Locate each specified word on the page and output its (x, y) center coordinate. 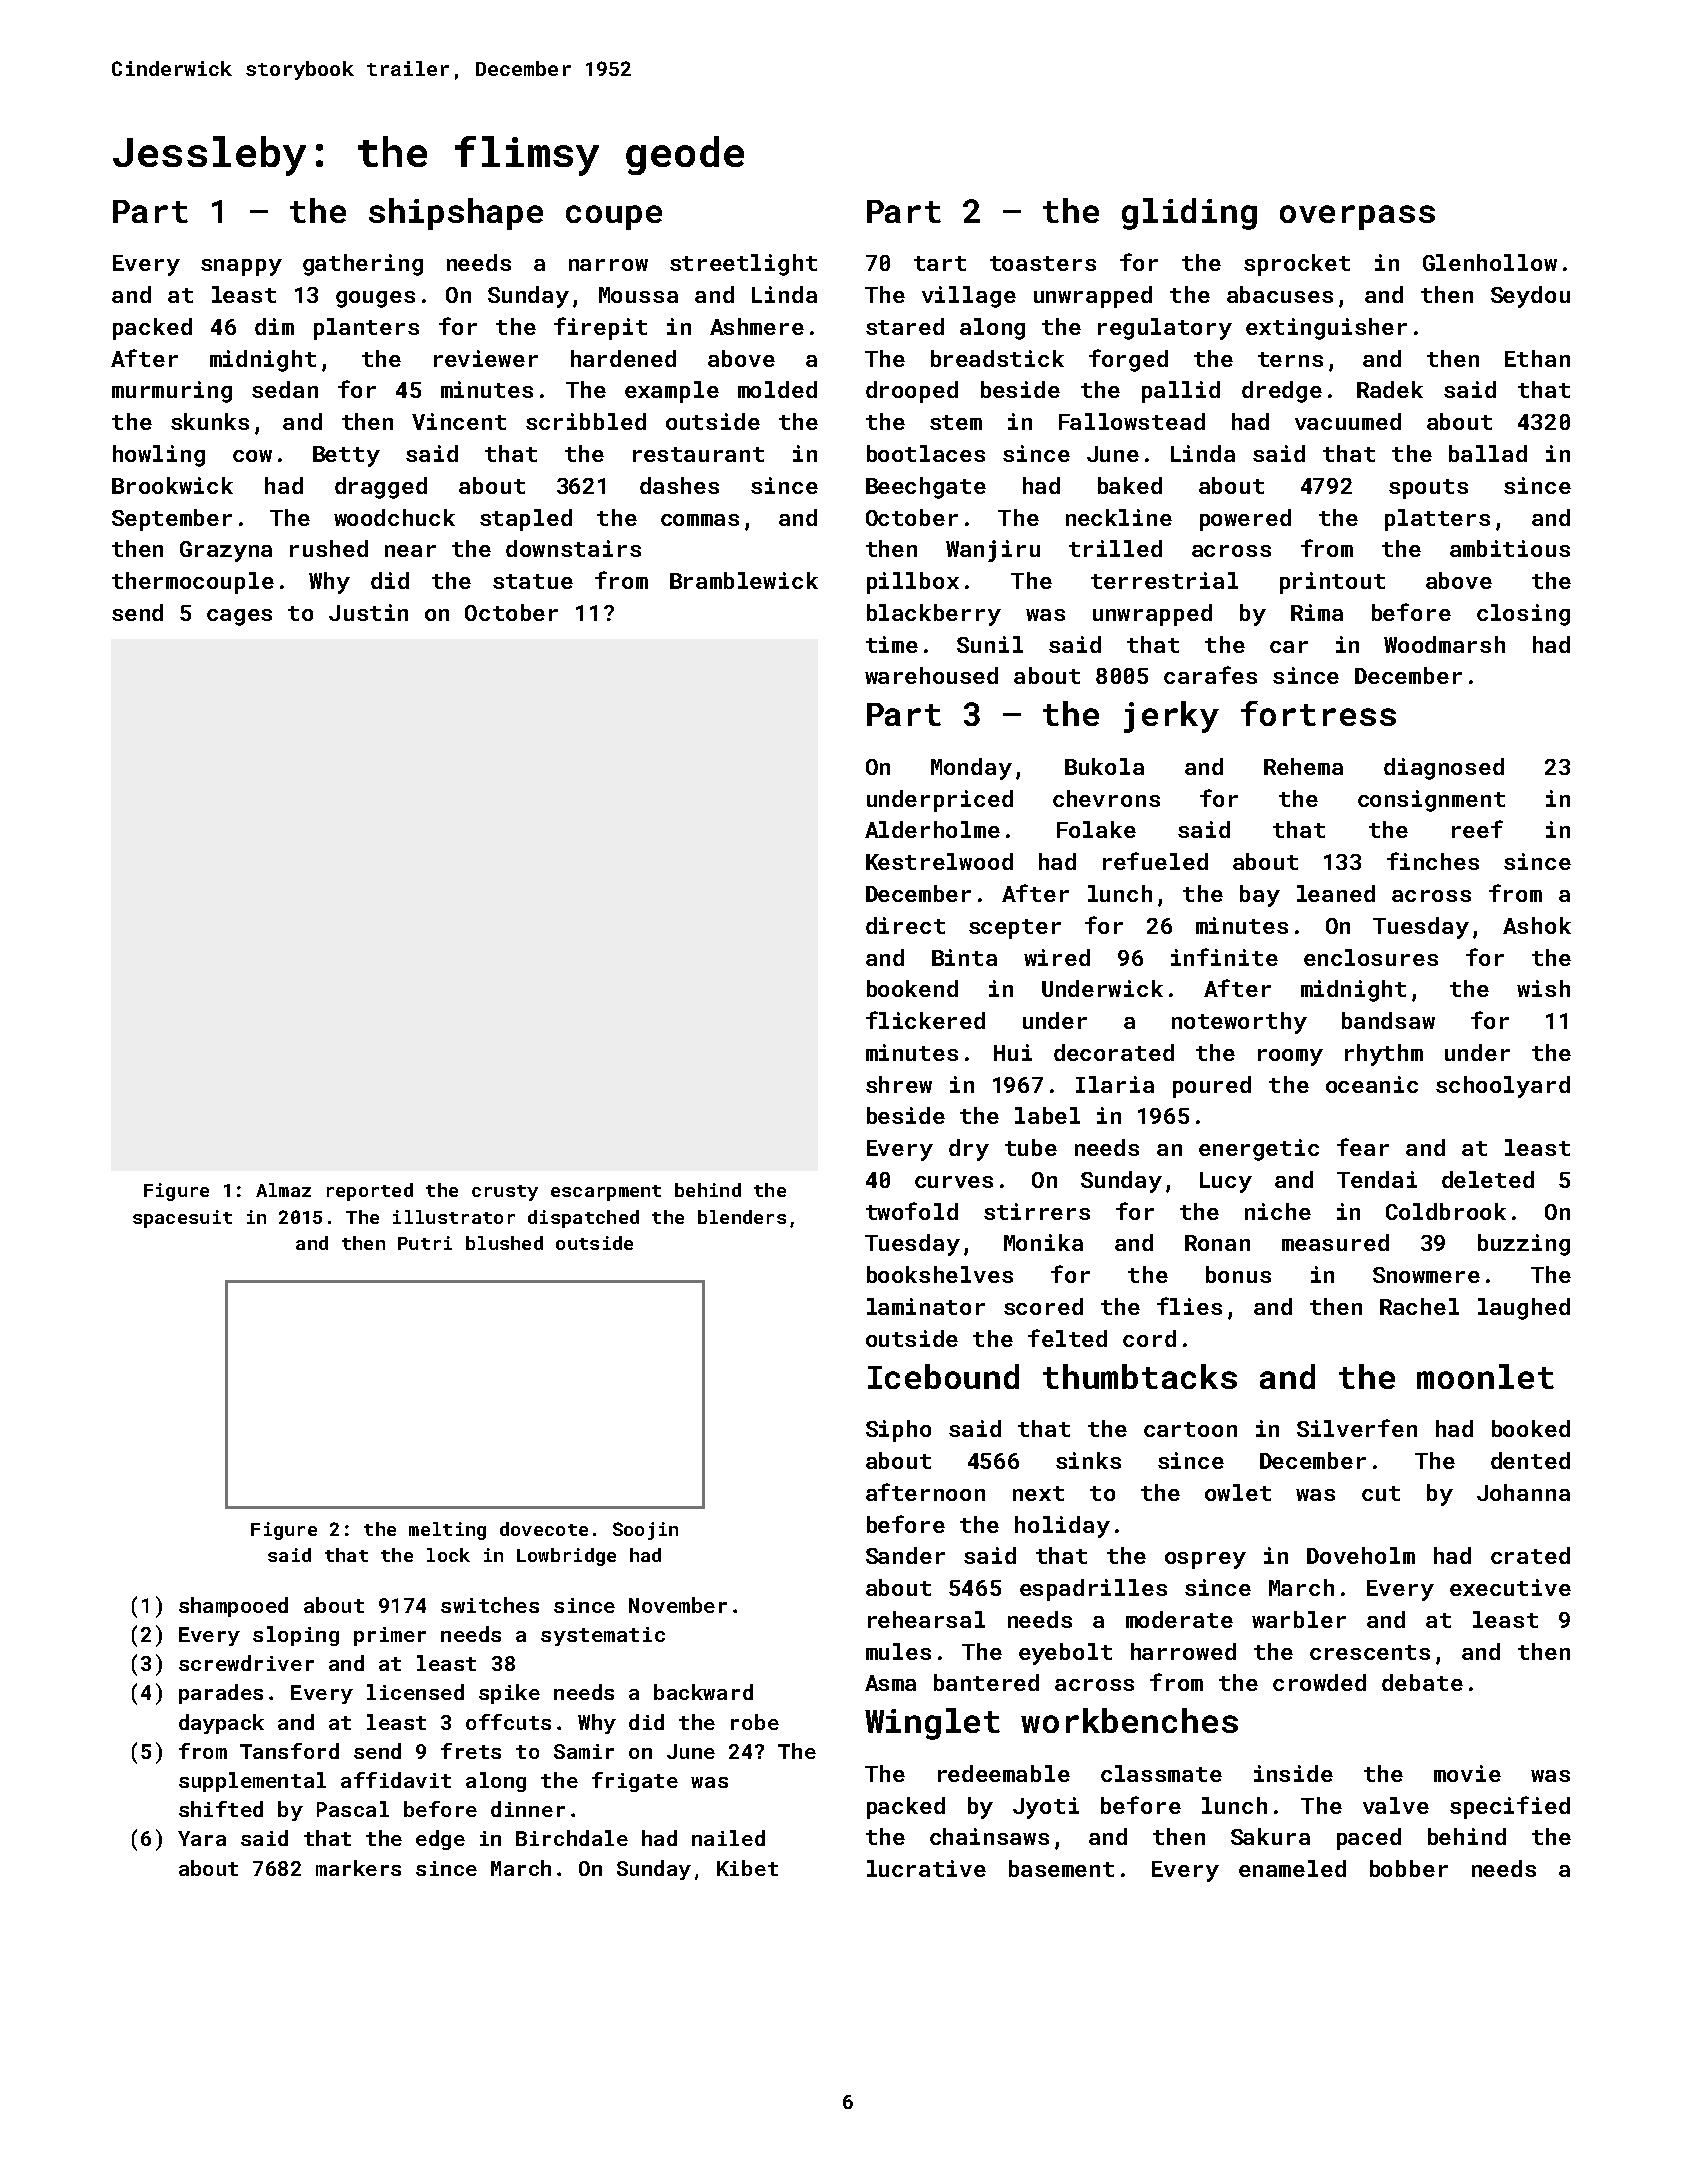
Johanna (1523, 1492)
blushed (504, 1243)
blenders (742, 1217)
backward (703, 1692)
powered (1245, 520)
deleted (1488, 1179)
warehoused (931, 675)
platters (1437, 520)
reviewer (486, 358)
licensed (415, 1692)
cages (239, 617)
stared (905, 326)
